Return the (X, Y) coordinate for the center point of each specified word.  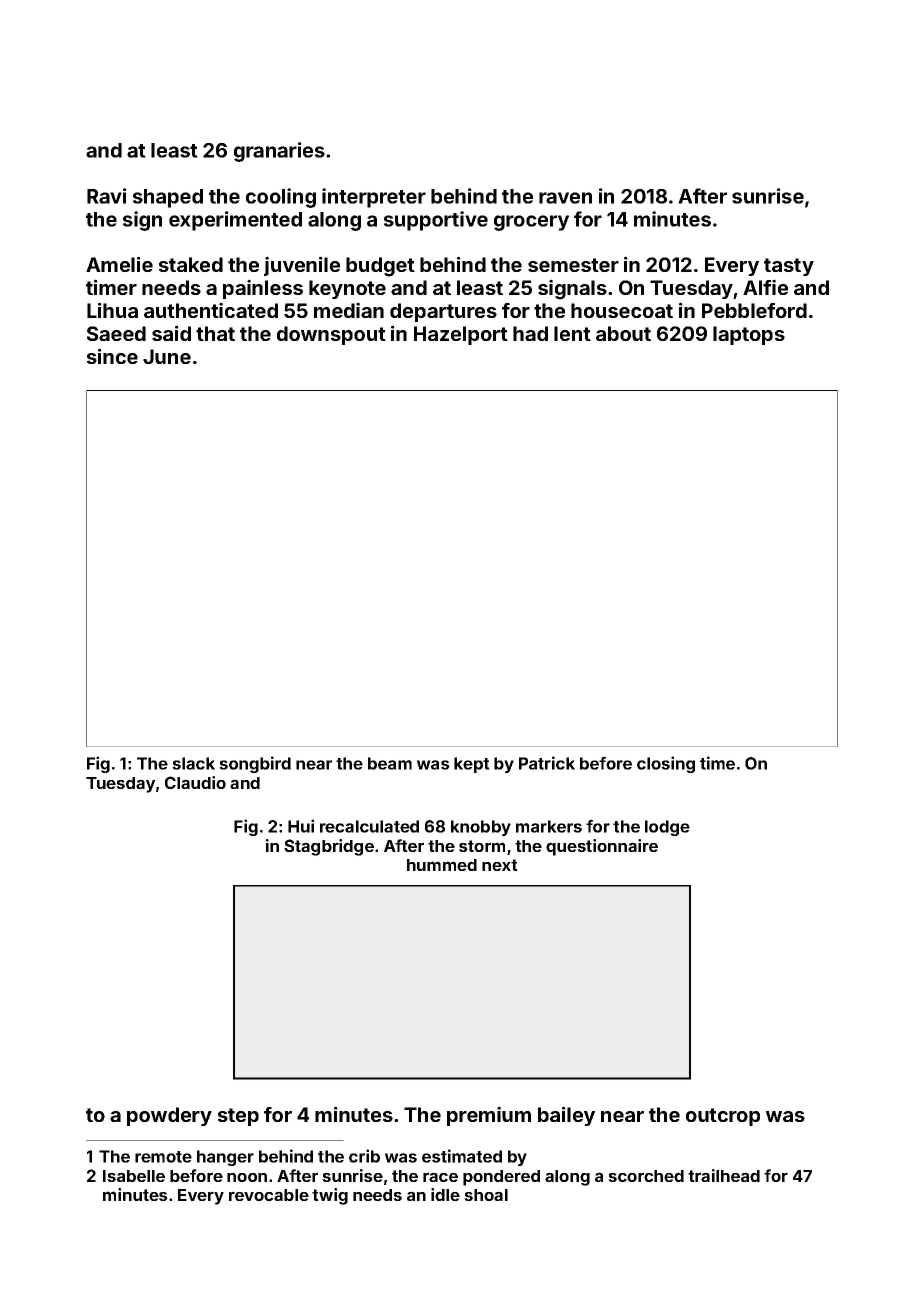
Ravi (107, 196)
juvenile (302, 266)
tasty (789, 267)
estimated (462, 1156)
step (238, 1117)
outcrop (723, 1117)
